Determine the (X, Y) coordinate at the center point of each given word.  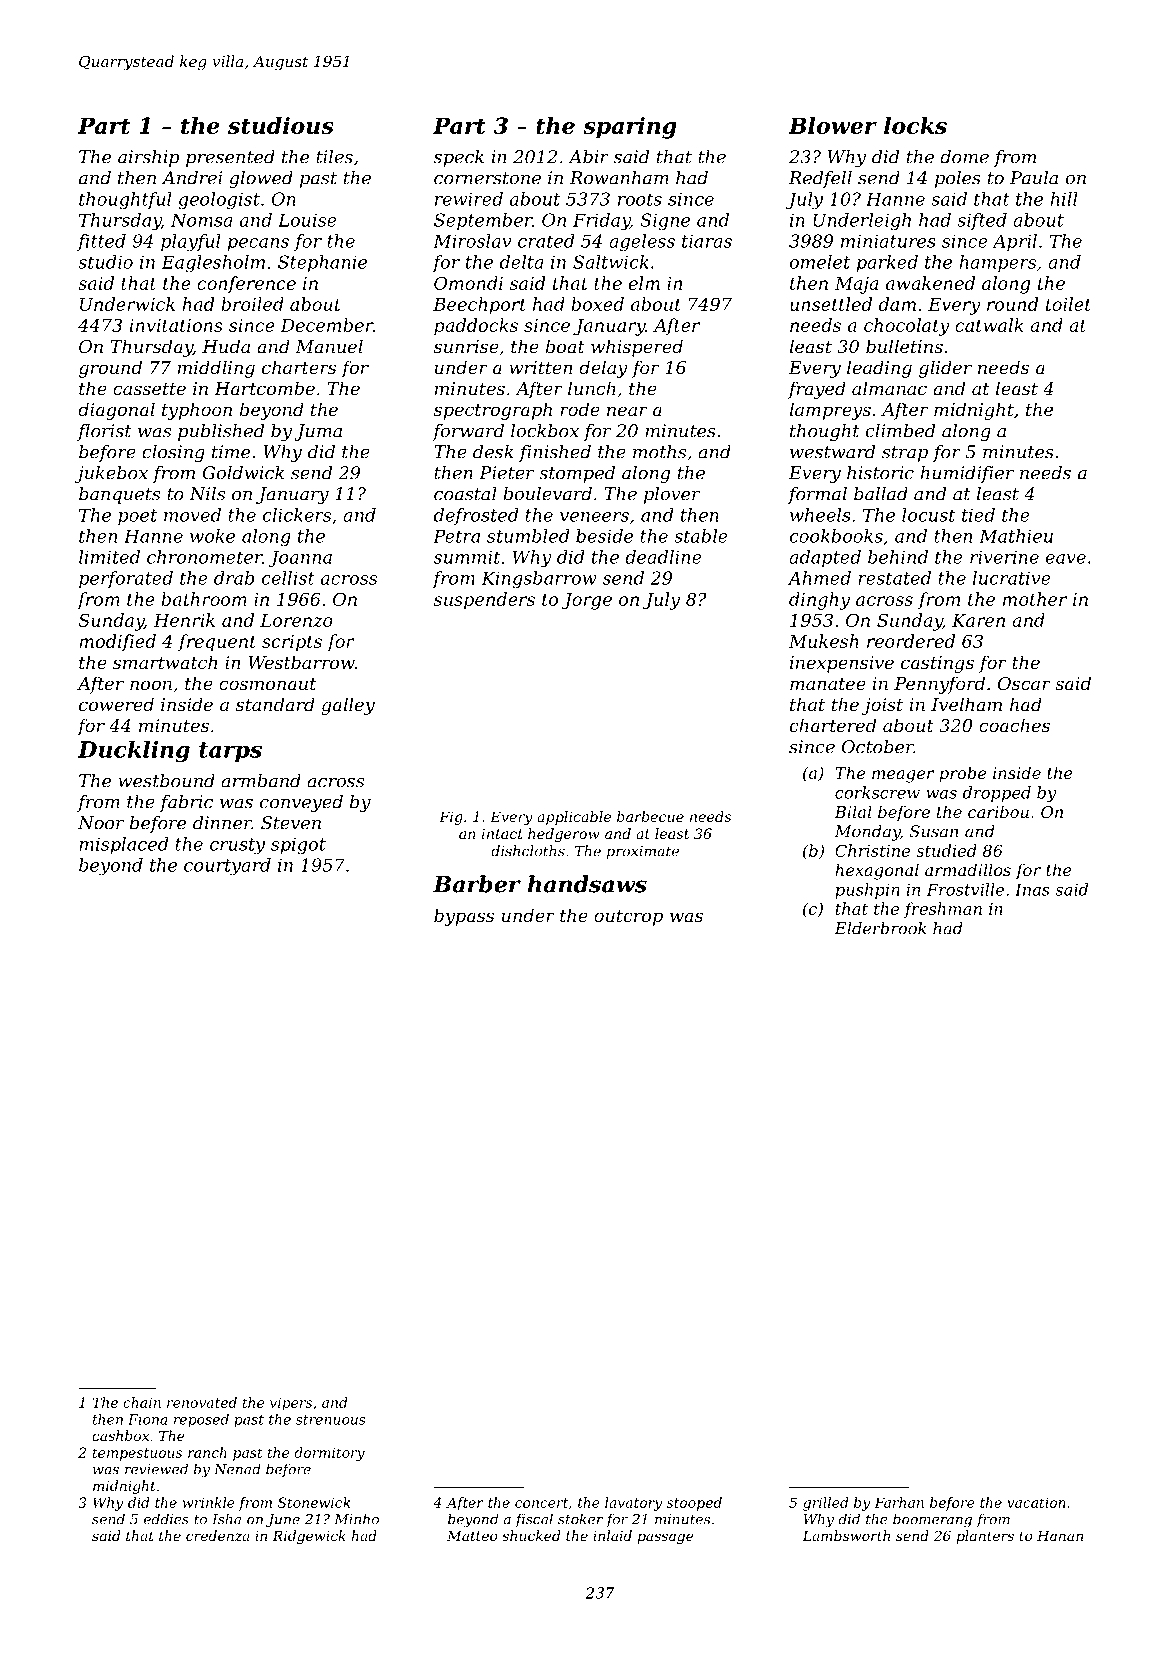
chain (142, 1402)
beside (604, 536)
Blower (832, 125)
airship (148, 158)
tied (978, 515)
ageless (642, 243)
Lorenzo (296, 620)
